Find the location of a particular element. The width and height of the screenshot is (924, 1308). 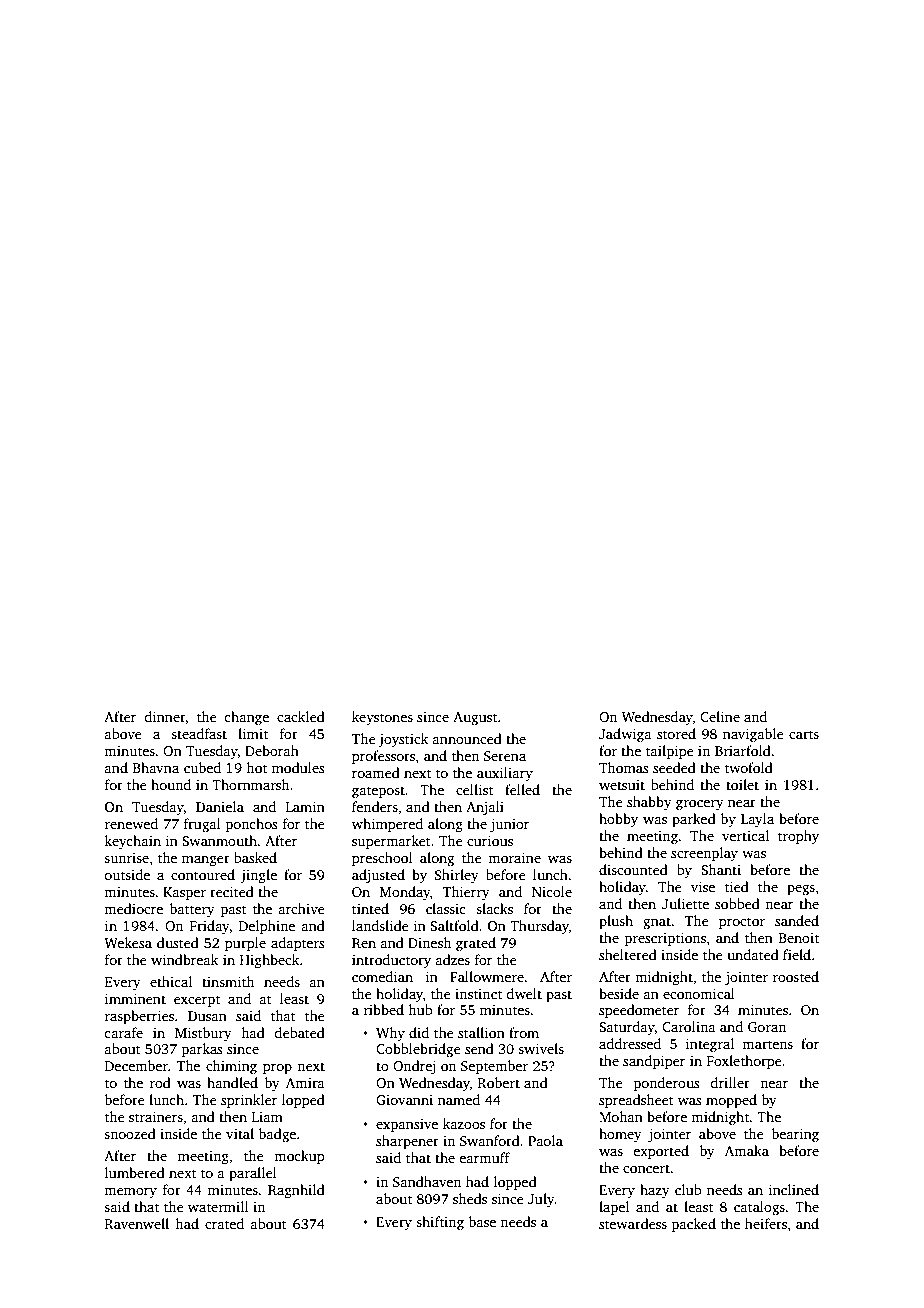

pegs is located at coordinates (801, 890).
